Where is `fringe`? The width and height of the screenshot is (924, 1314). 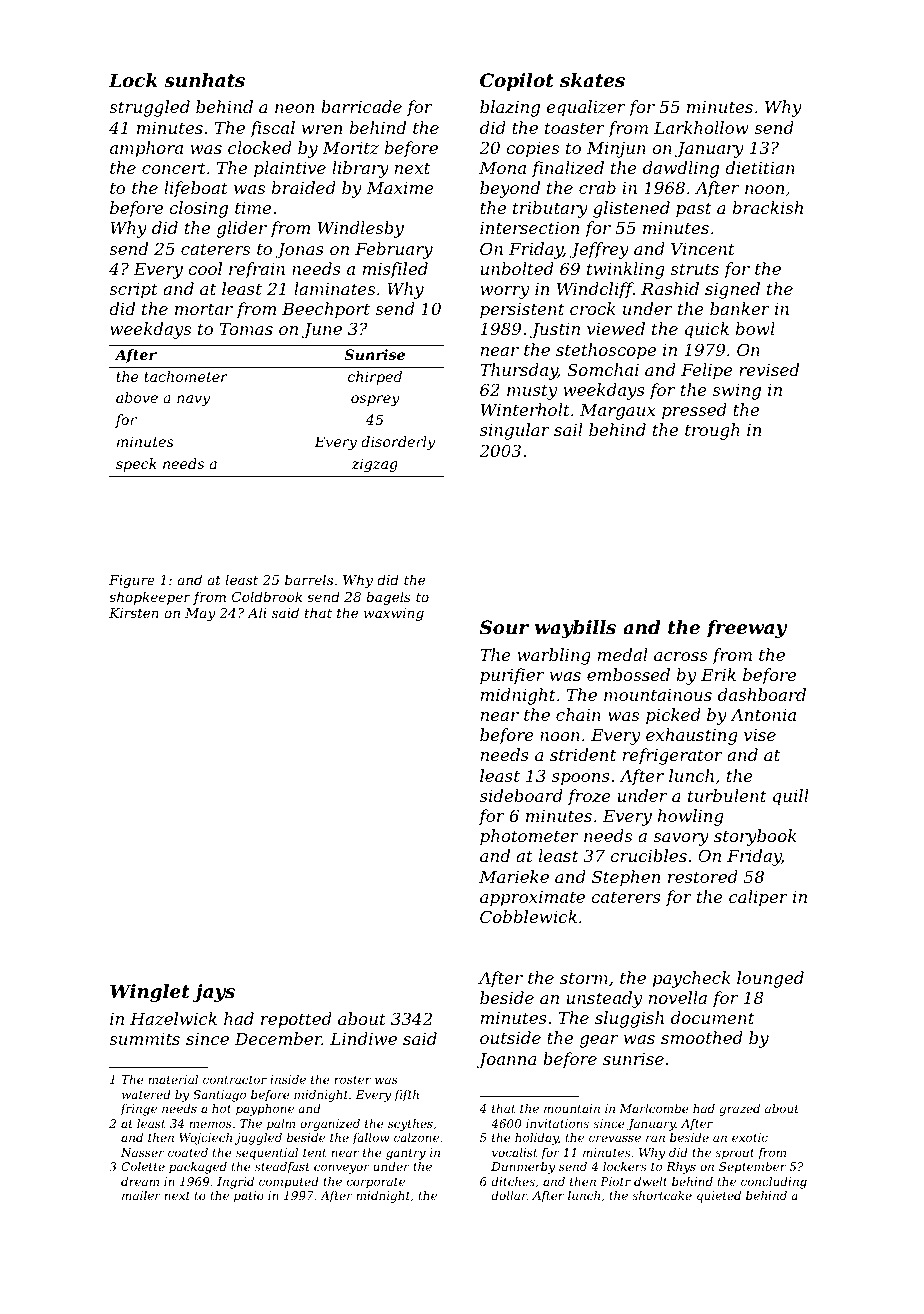
fringe is located at coordinates (138, 1110).
